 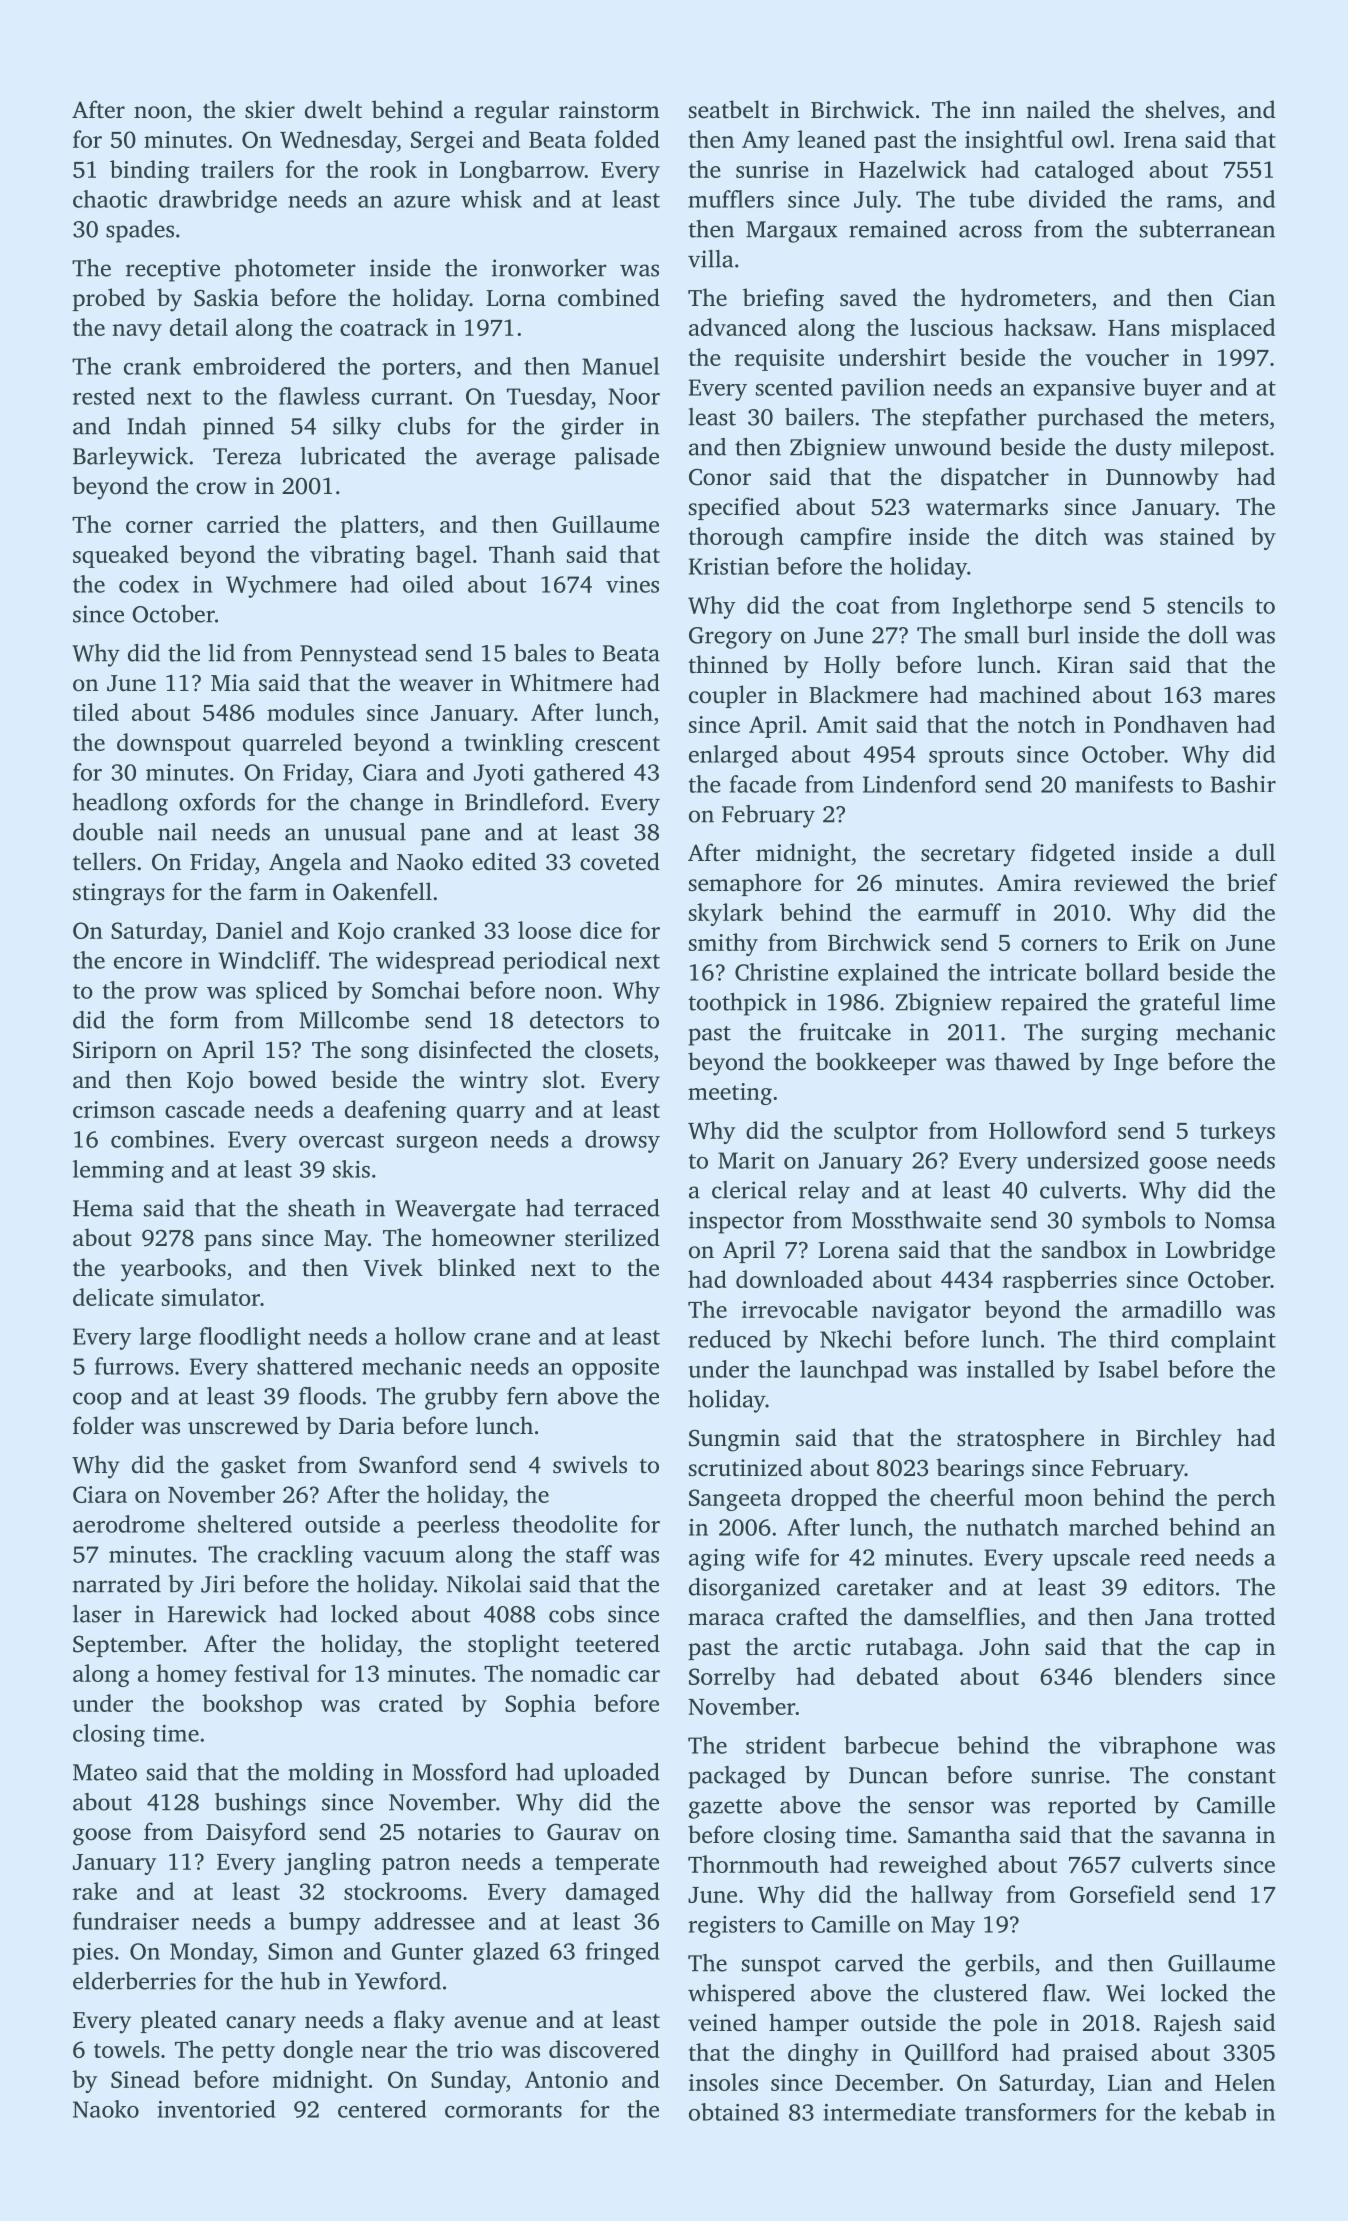 What do you see at coordinates (382, 2109) in the page?
I see `centered` at bounding box center [382, 2109].
